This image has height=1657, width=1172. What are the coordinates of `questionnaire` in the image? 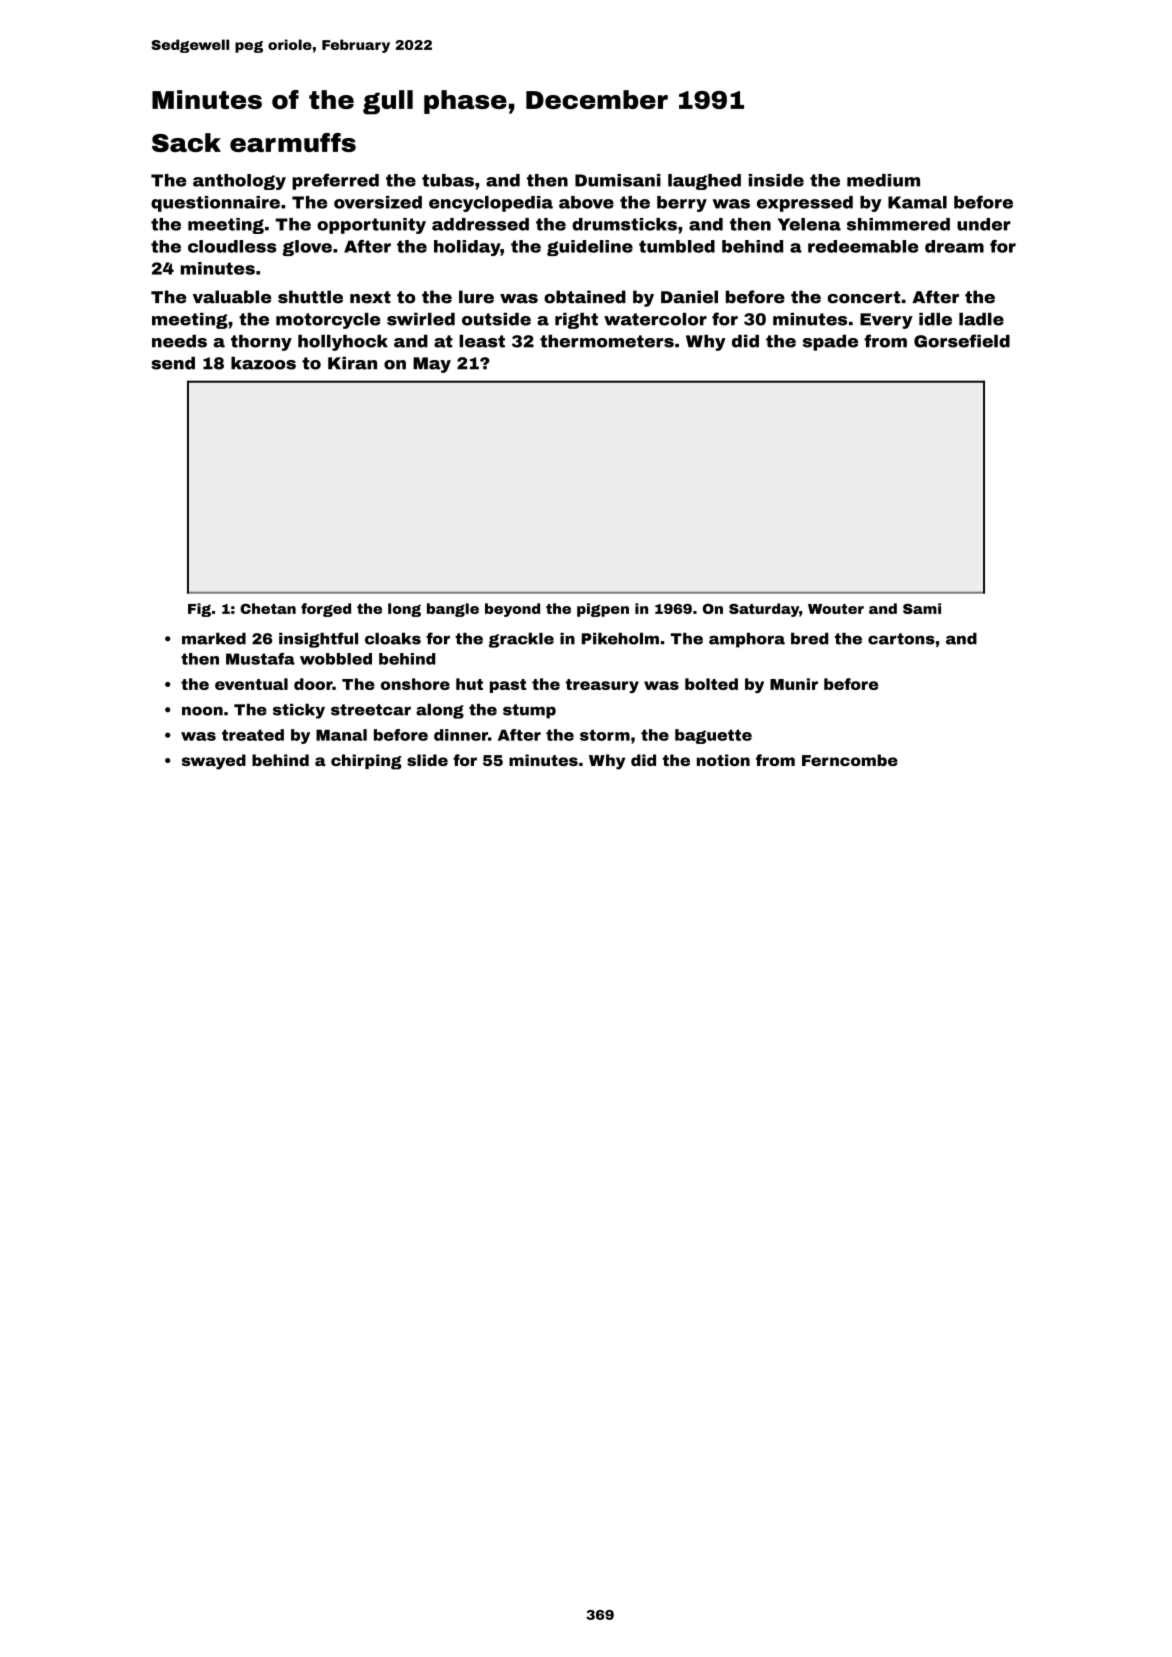 It's located at (215, 204).
